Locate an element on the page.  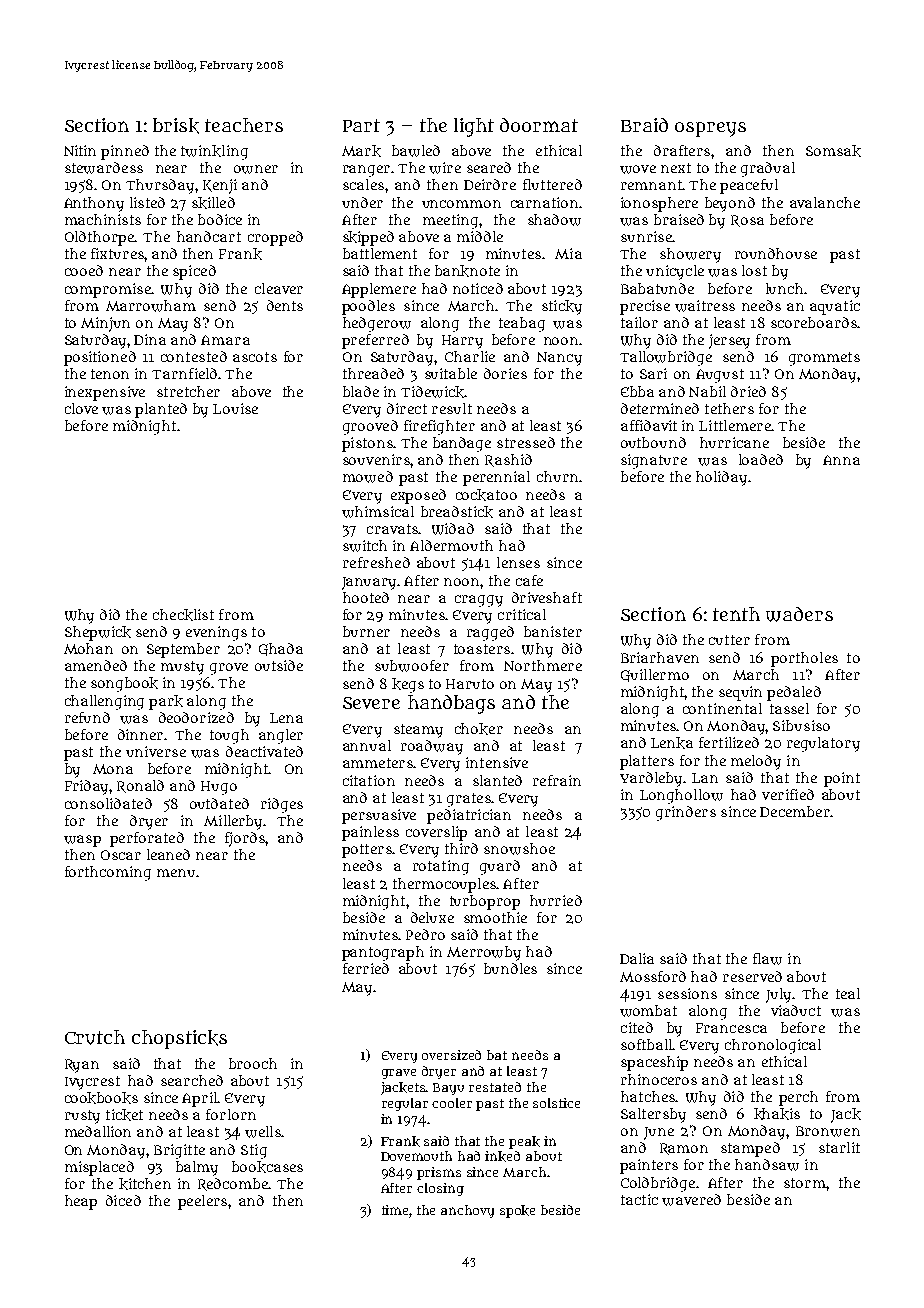
fixtures is located at coordinates (118, 253).
